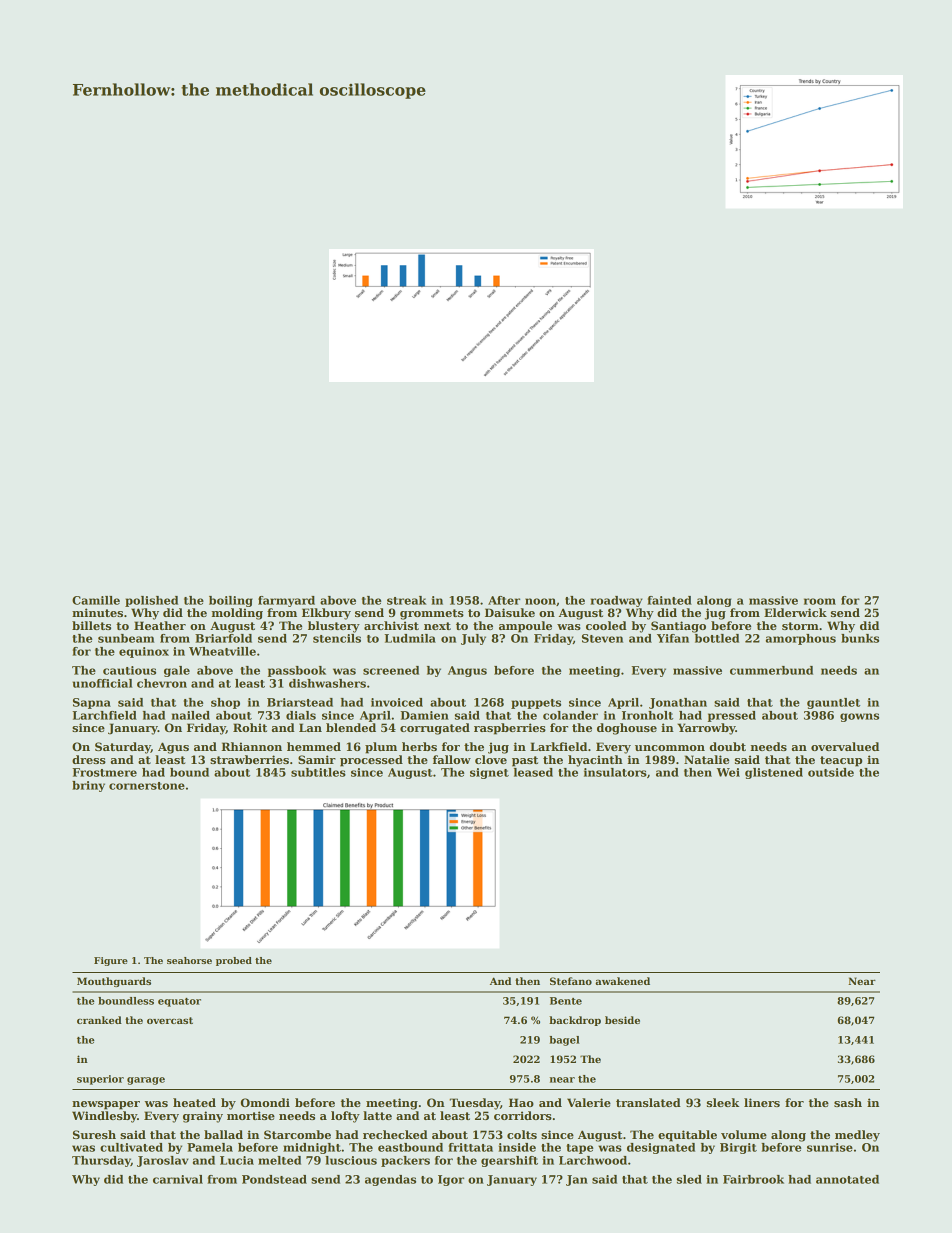  I want to click on noon, so click(540, 601).
